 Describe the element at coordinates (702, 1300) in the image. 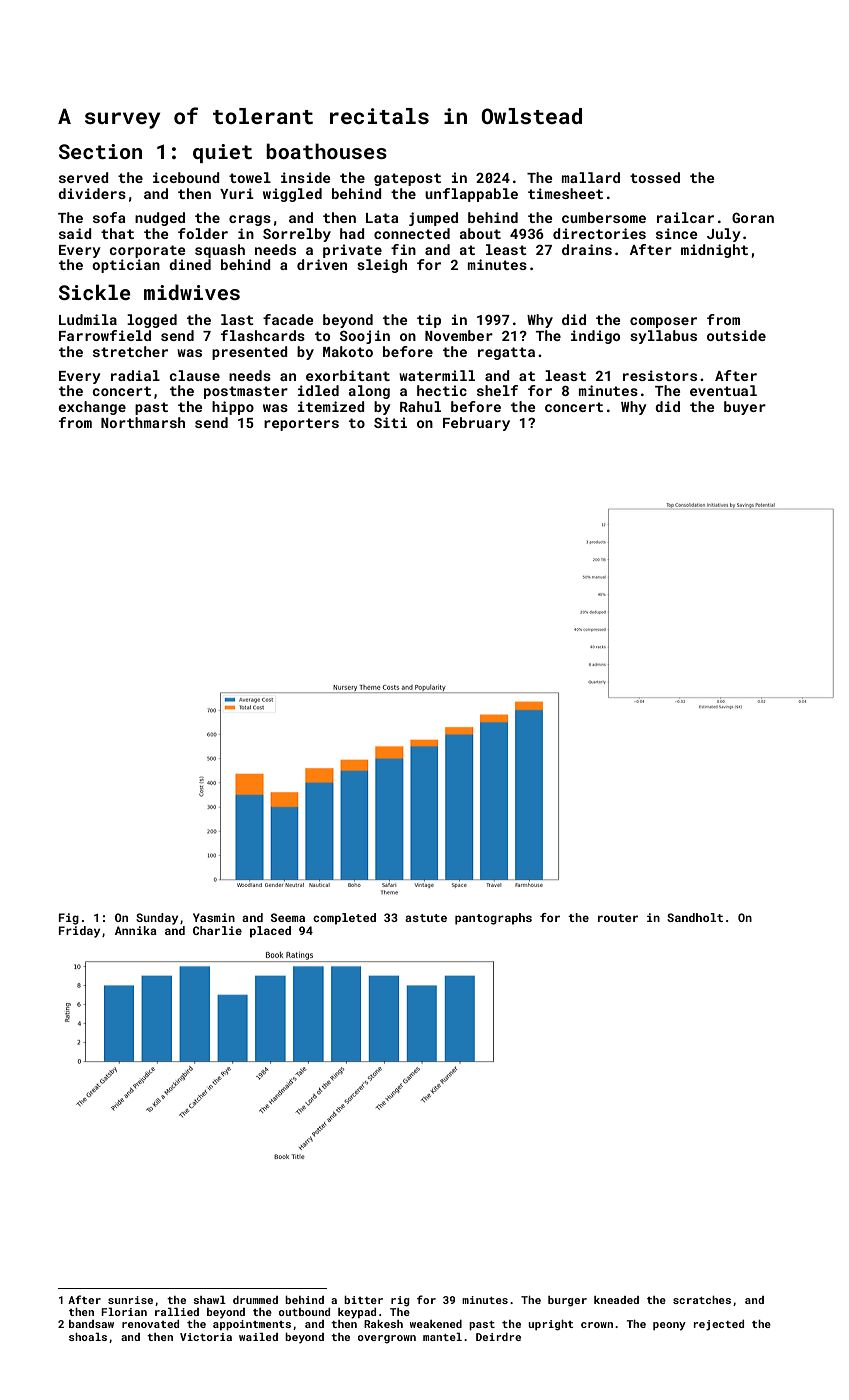

I see `scratches` at that location.
